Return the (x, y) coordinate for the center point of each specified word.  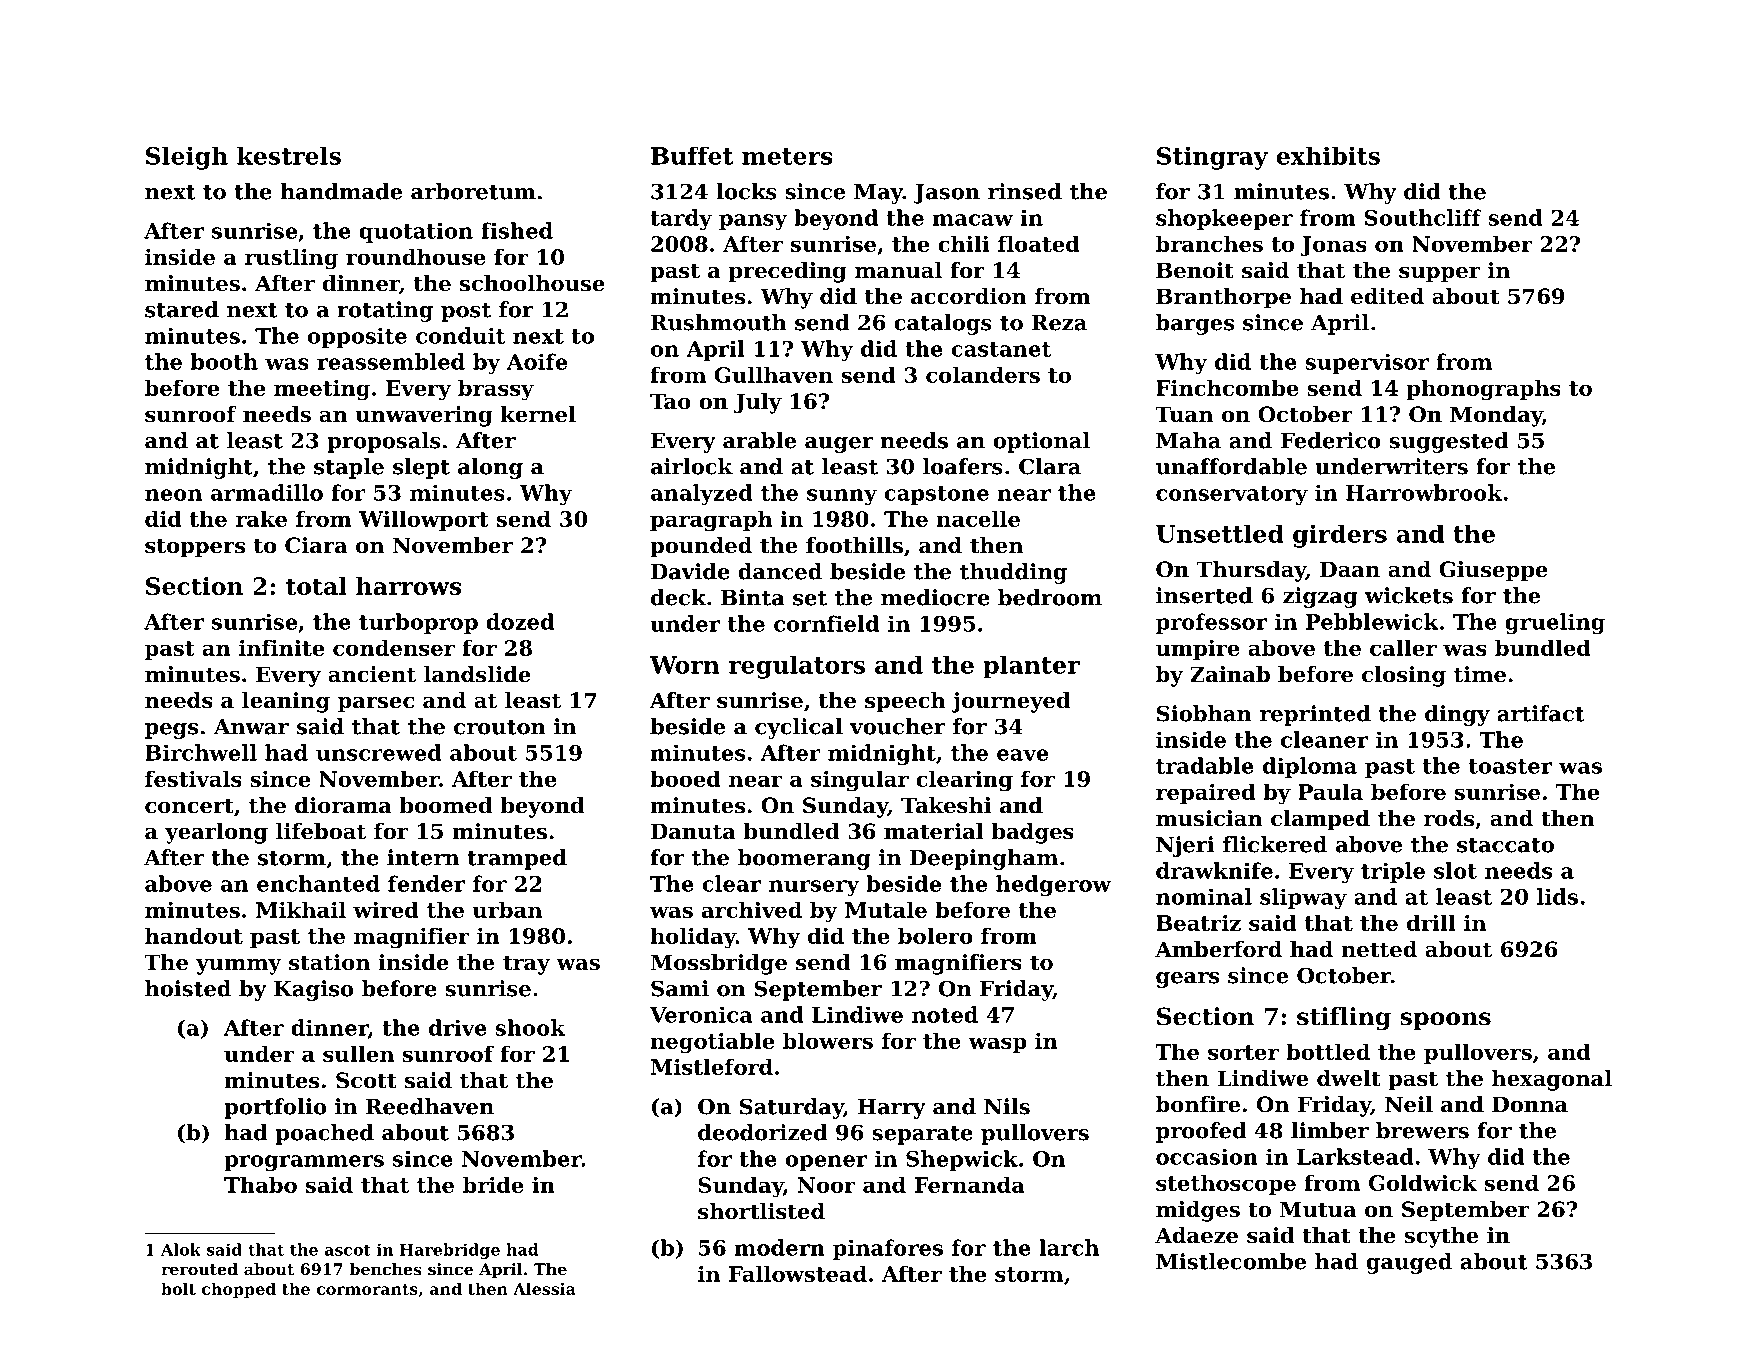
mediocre (935, 597)
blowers (828, 1040)
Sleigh (187, 158)
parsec (376, 705)
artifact (1540, 713)
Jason (946, 194)
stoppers (195, 548)
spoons (1445, 1021)
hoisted (188, 988)
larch (1069, 1247)
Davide (690, 571)
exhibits (1328, 156)
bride (493, 1184)
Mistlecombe (1231, 1261)
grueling (1555, 623)
